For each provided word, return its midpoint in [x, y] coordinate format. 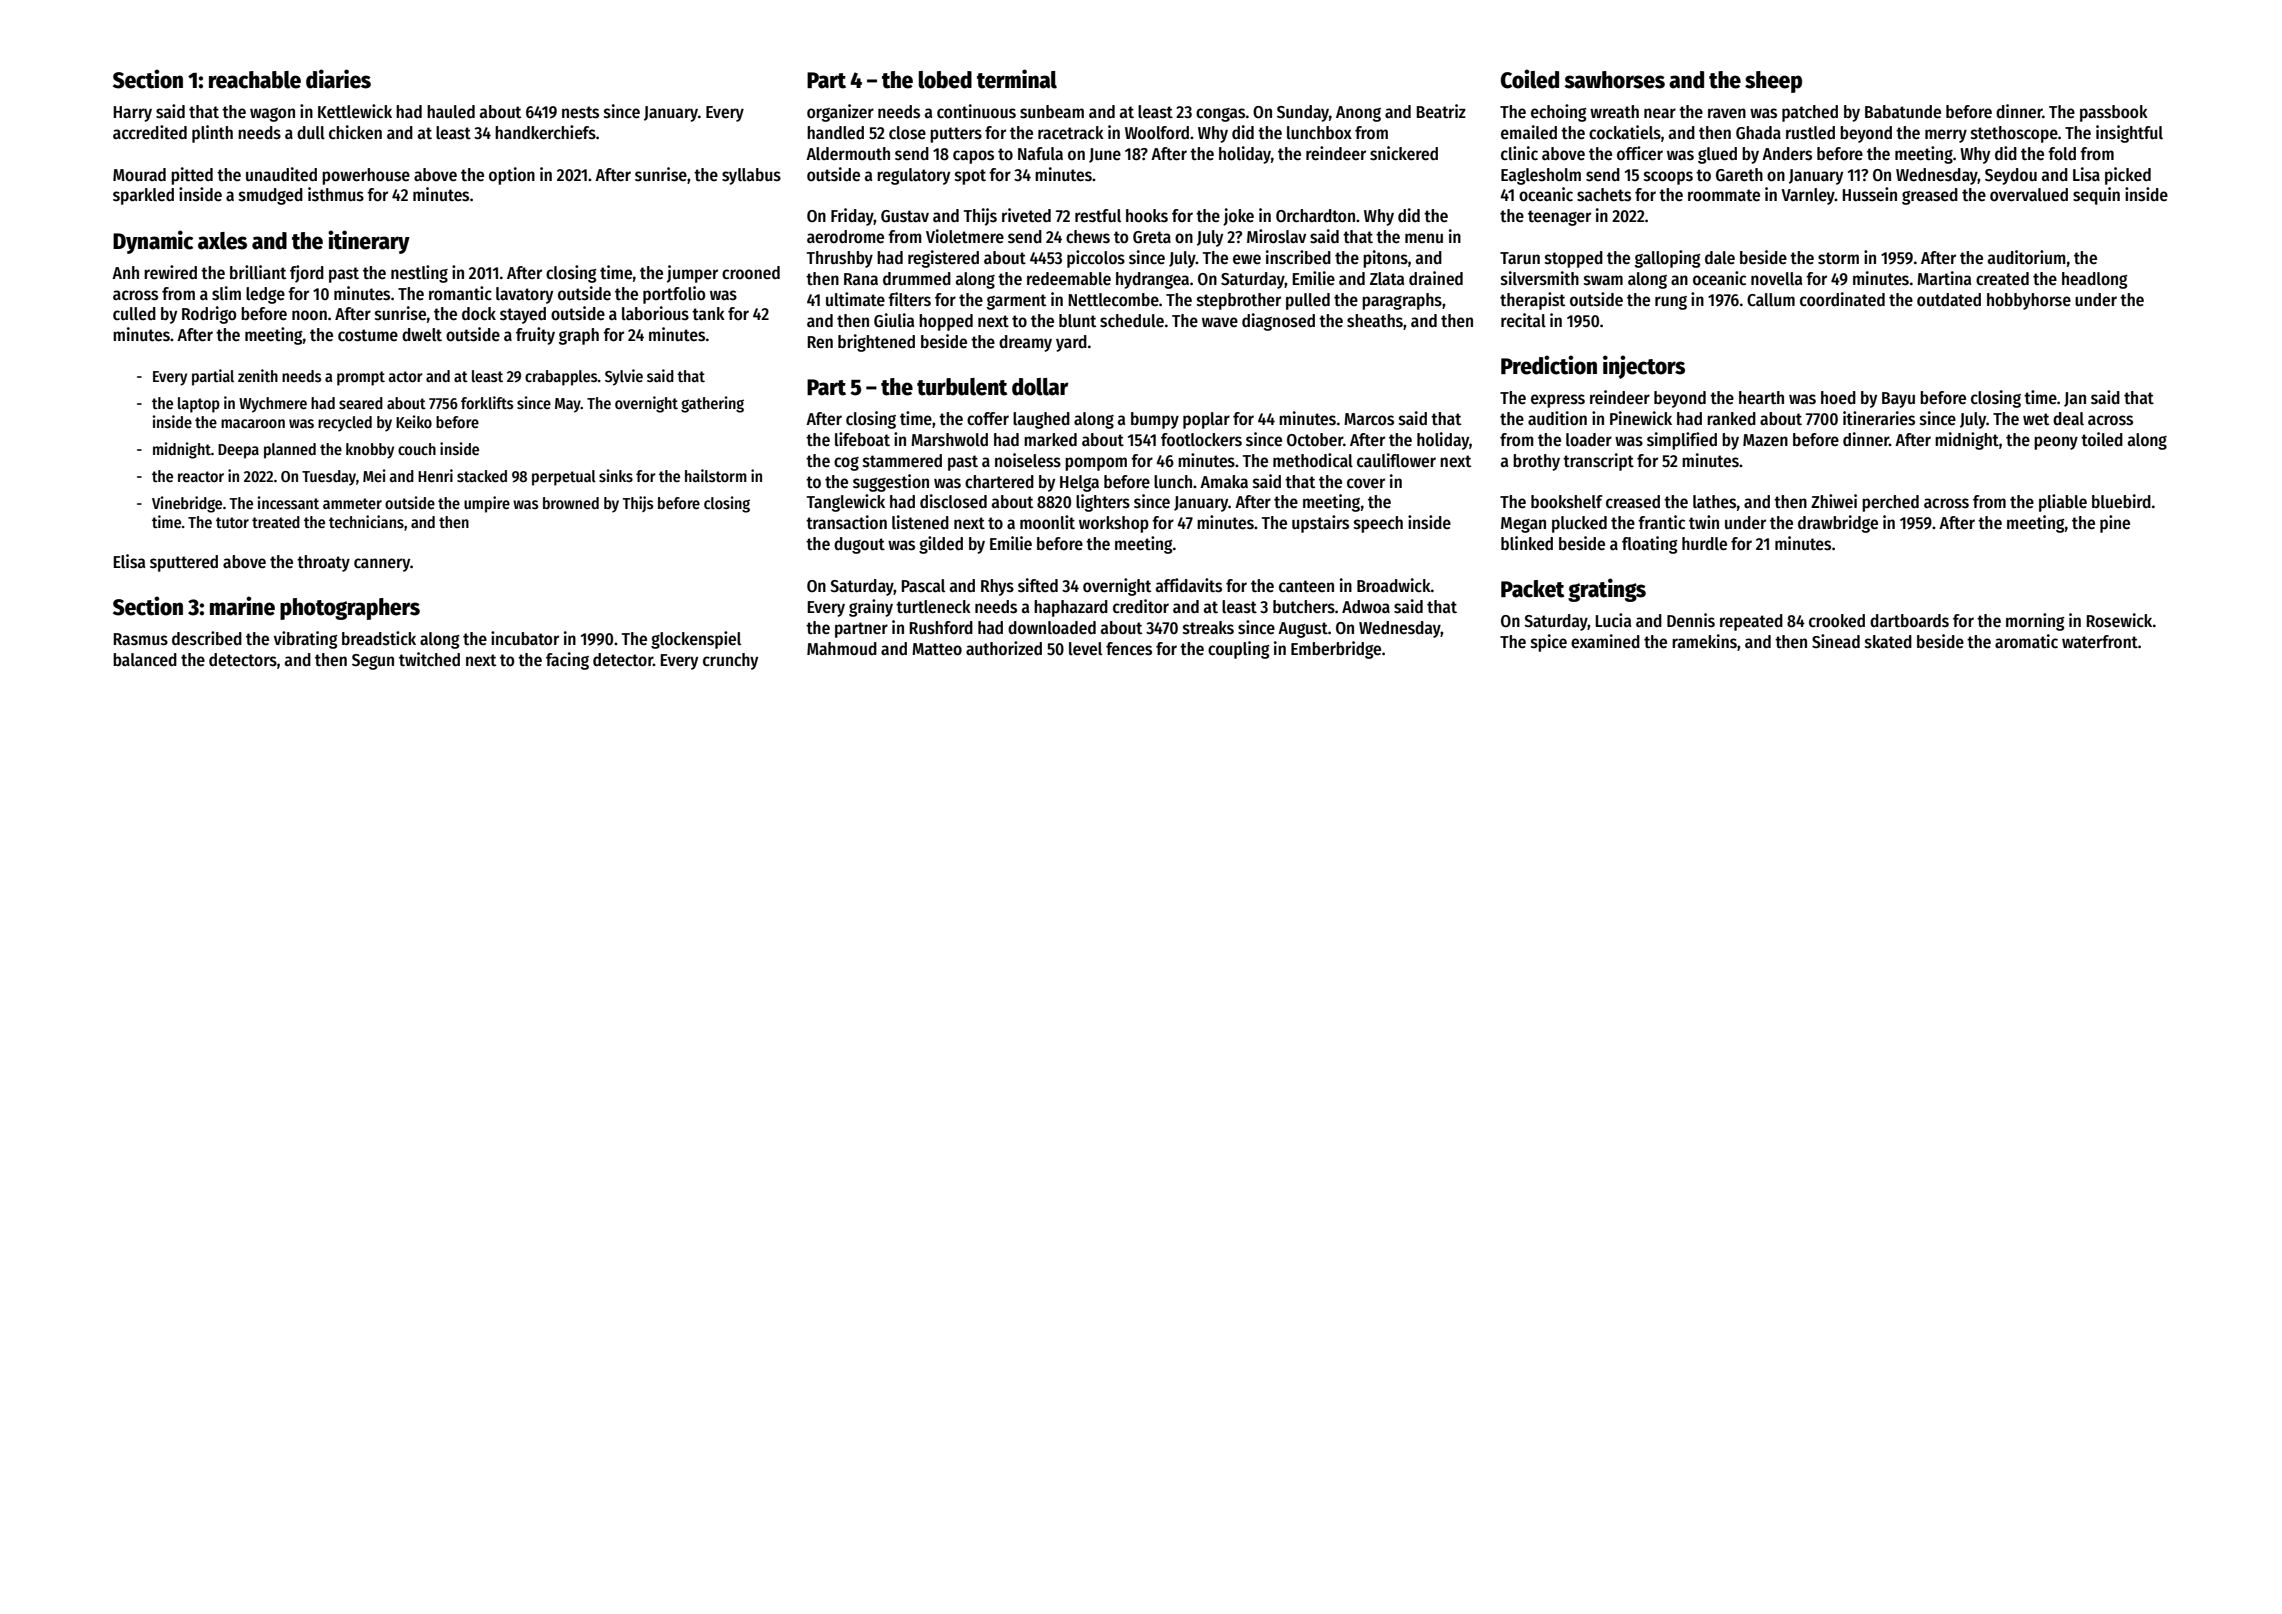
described [207, 638]
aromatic [2026, 641]
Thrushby [840, 259]
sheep [1773, 82]
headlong [2095, 280]
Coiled [1530, 79]
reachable [255, 80]
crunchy [730, 661]
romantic [460, 293]
